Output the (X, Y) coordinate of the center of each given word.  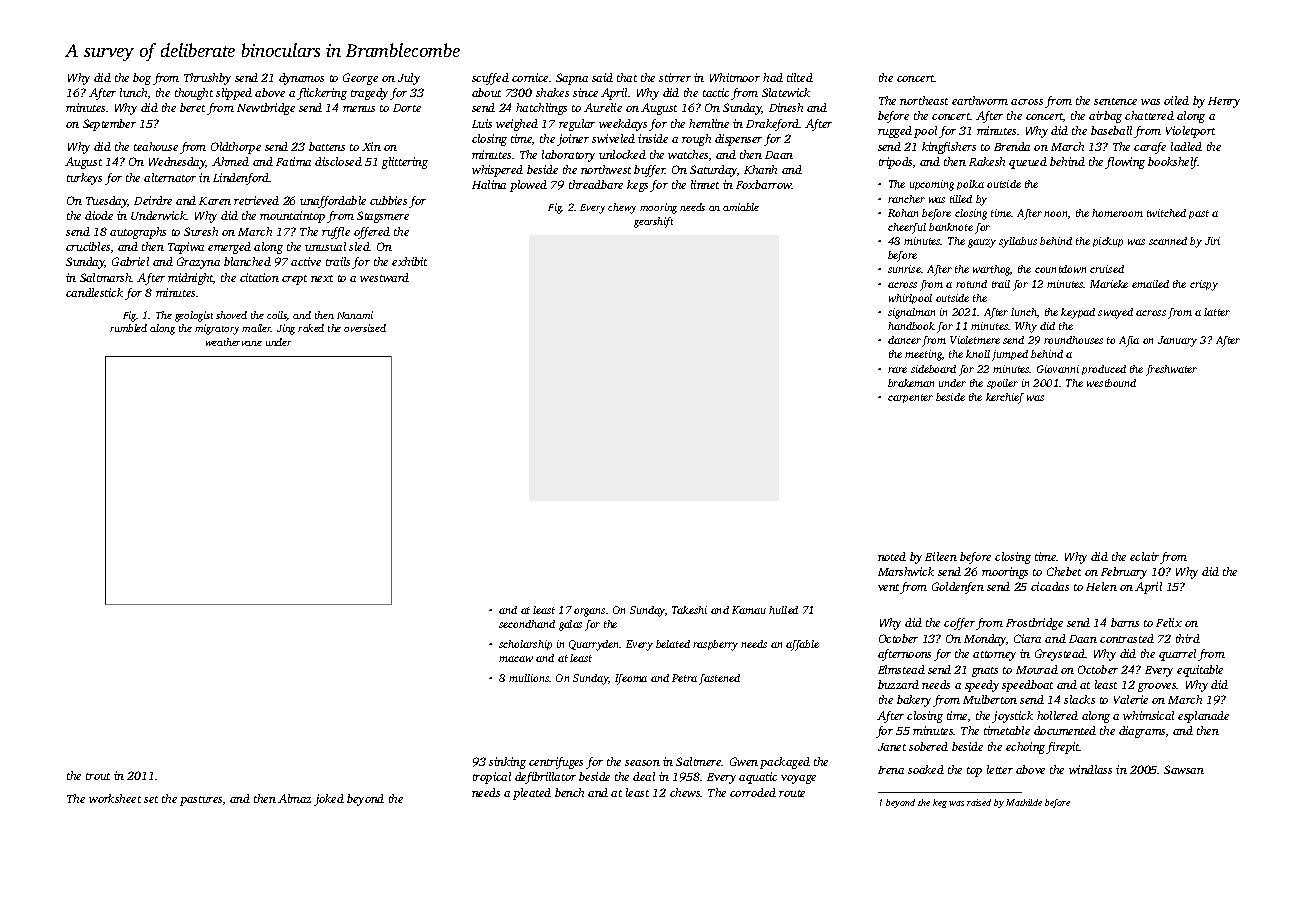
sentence (1115, 101)
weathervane (234, 342)
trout (98, 776)
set (151, 799)
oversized (365, 328)
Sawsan (1184, 769)
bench (569, 792)
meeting (923, 355)
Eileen (941, 556)
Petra (684, 678)
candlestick (94, 292)
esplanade (1203, 717)
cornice (530, 77)
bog (142, 79)
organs (589, 612)
